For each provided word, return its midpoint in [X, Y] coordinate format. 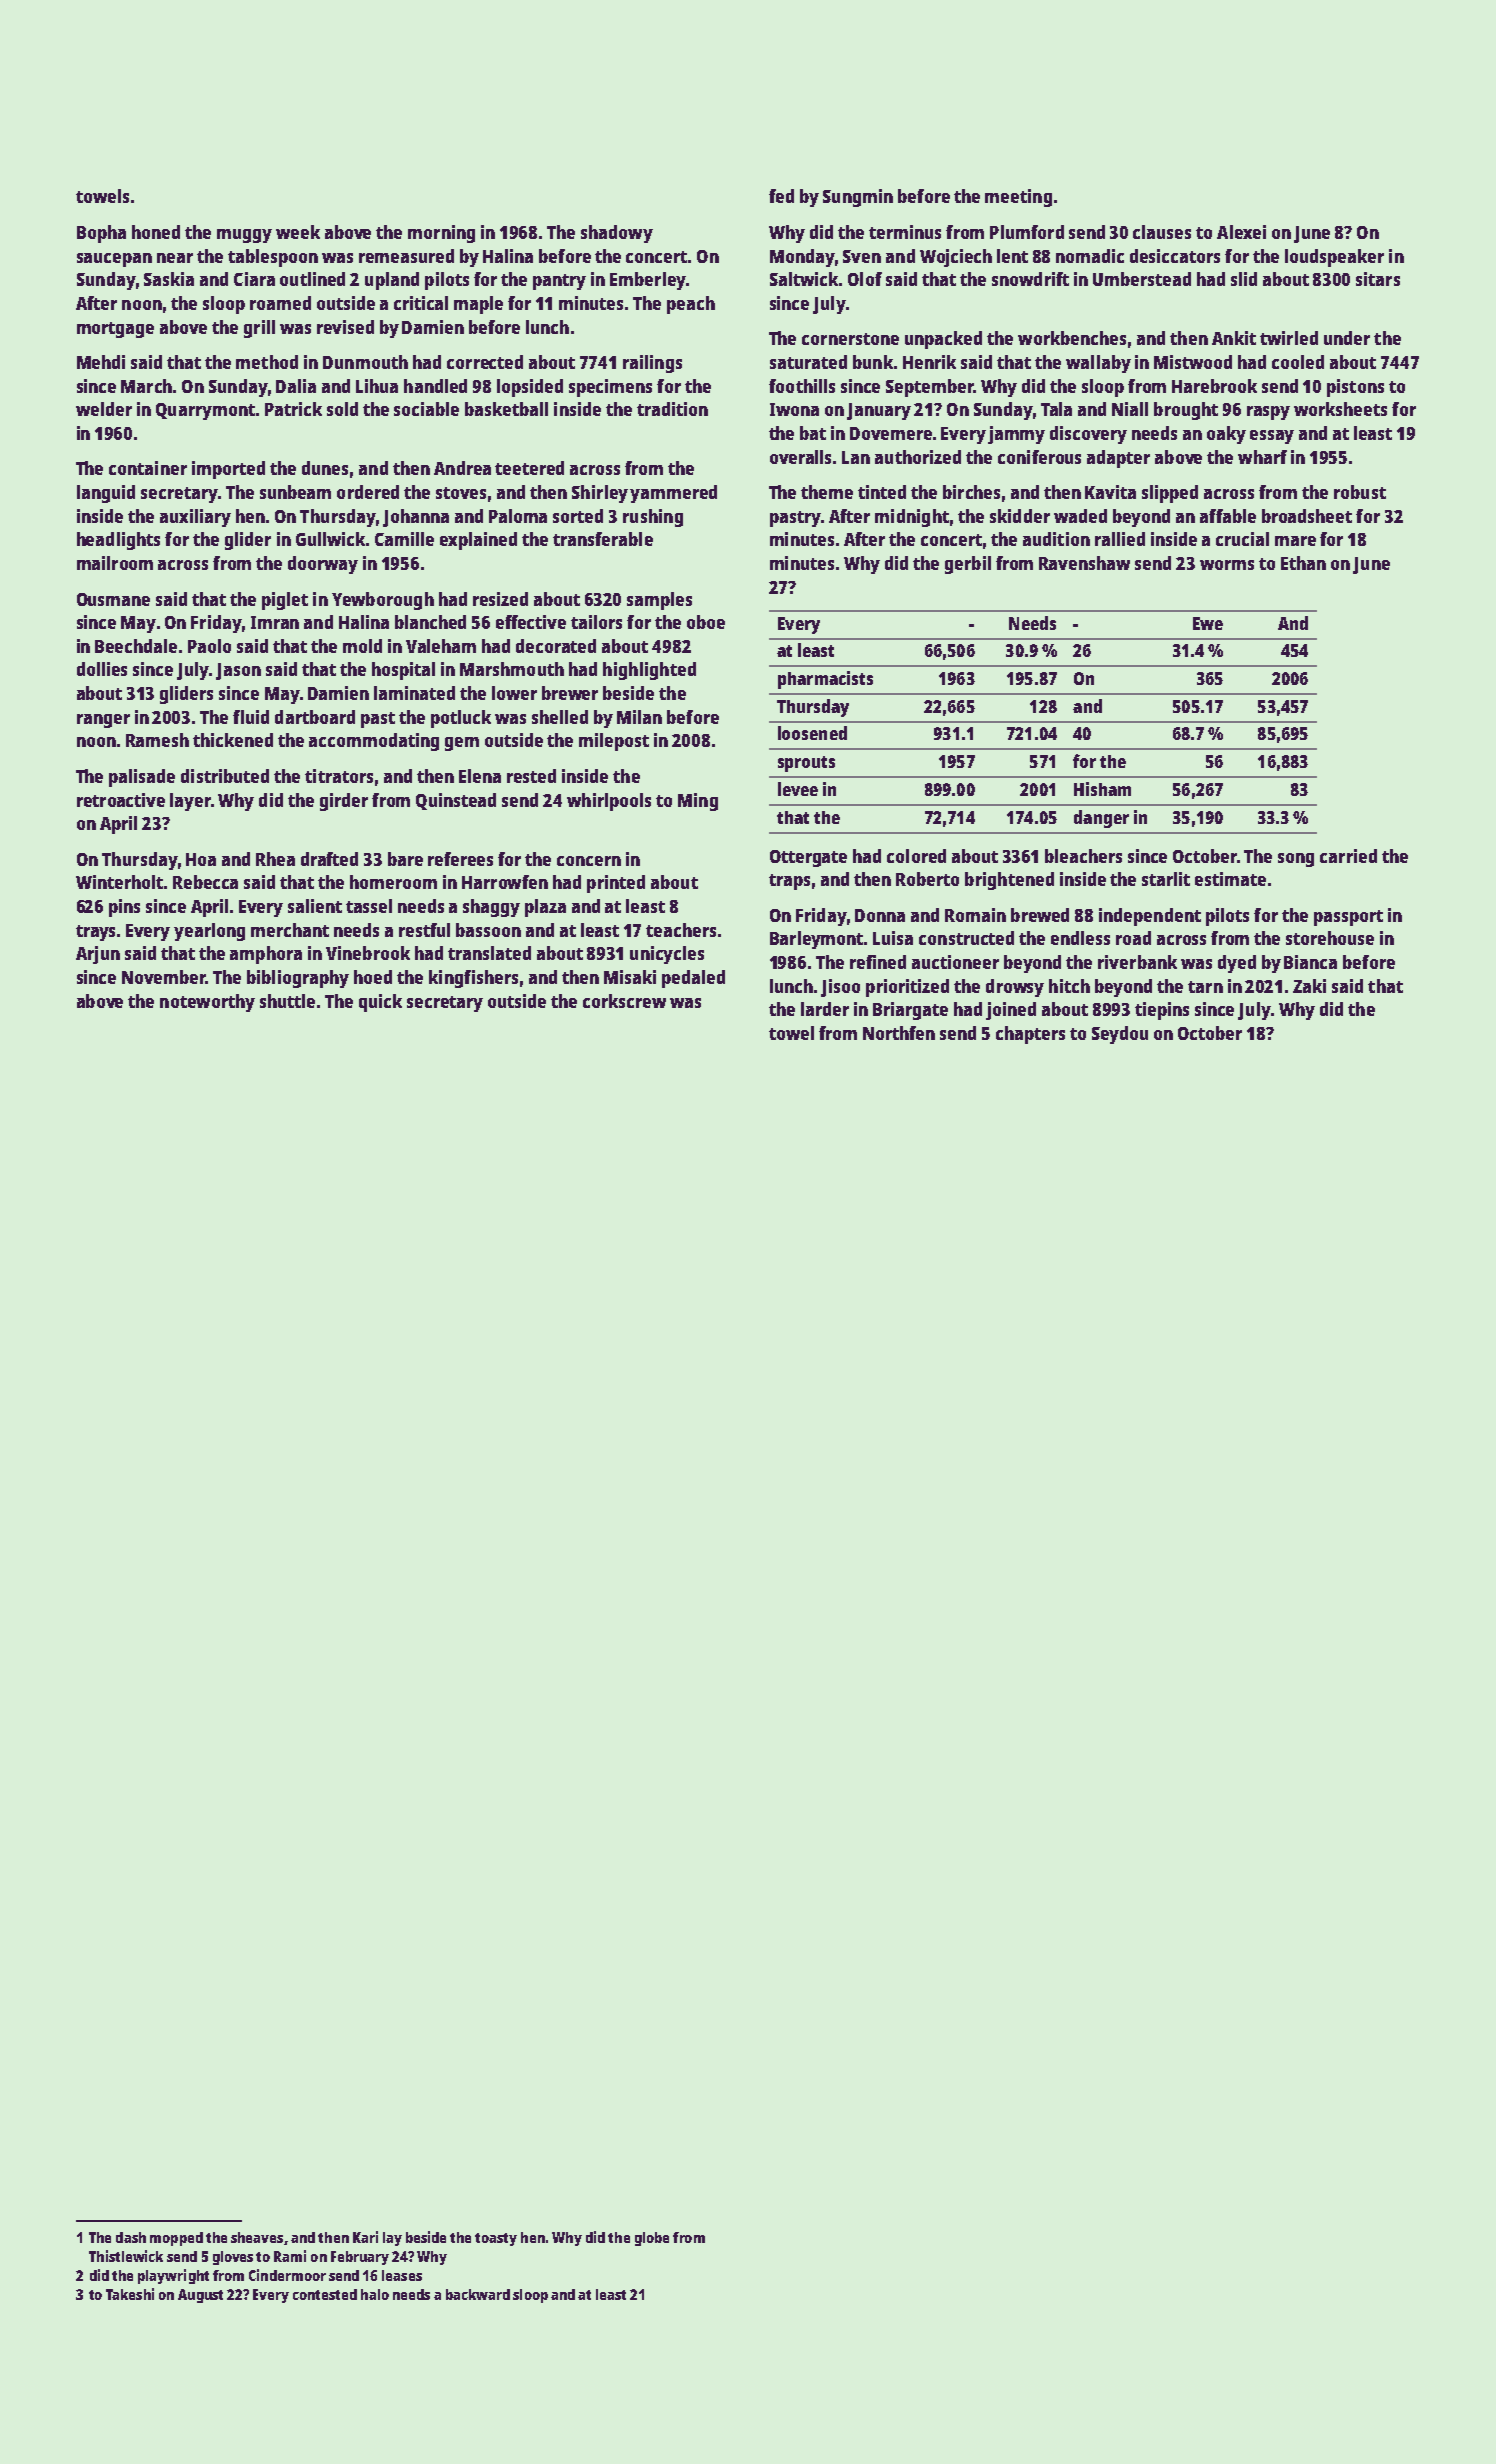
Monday [802, 258]
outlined [312, 279]
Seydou [1120, 1035]
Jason [238, 671]
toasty [496, 2239]
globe [652, 2239]
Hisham [1102, 789]
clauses [1162, 232]
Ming [698, 802]
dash [131, 2237]
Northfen [899, 1033]
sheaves [257, 2237]
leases [402, 2275]
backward [478, 2294]
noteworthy [207, 1003]
